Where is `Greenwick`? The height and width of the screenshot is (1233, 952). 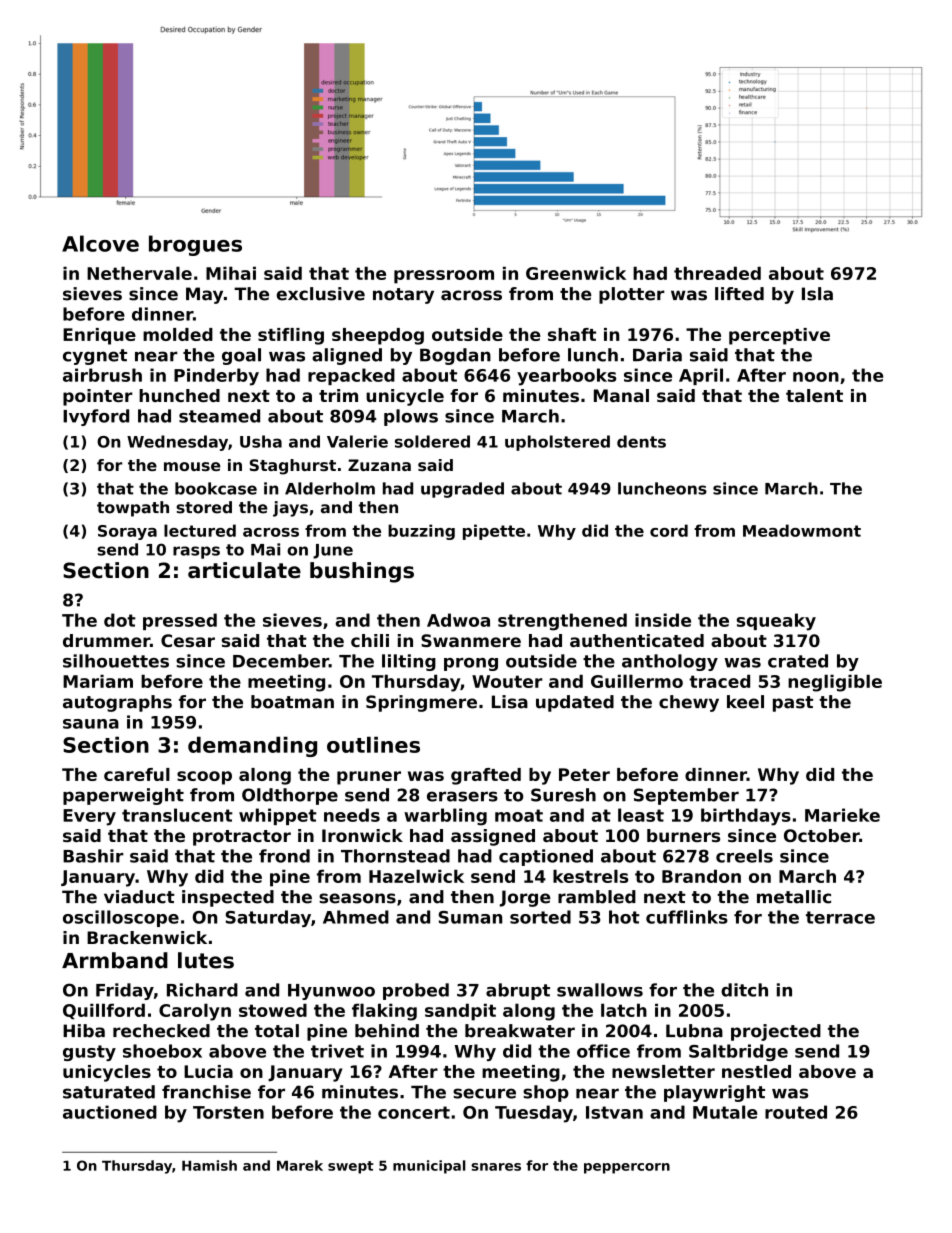
Greenwick is located at coordinates (576, 273).
